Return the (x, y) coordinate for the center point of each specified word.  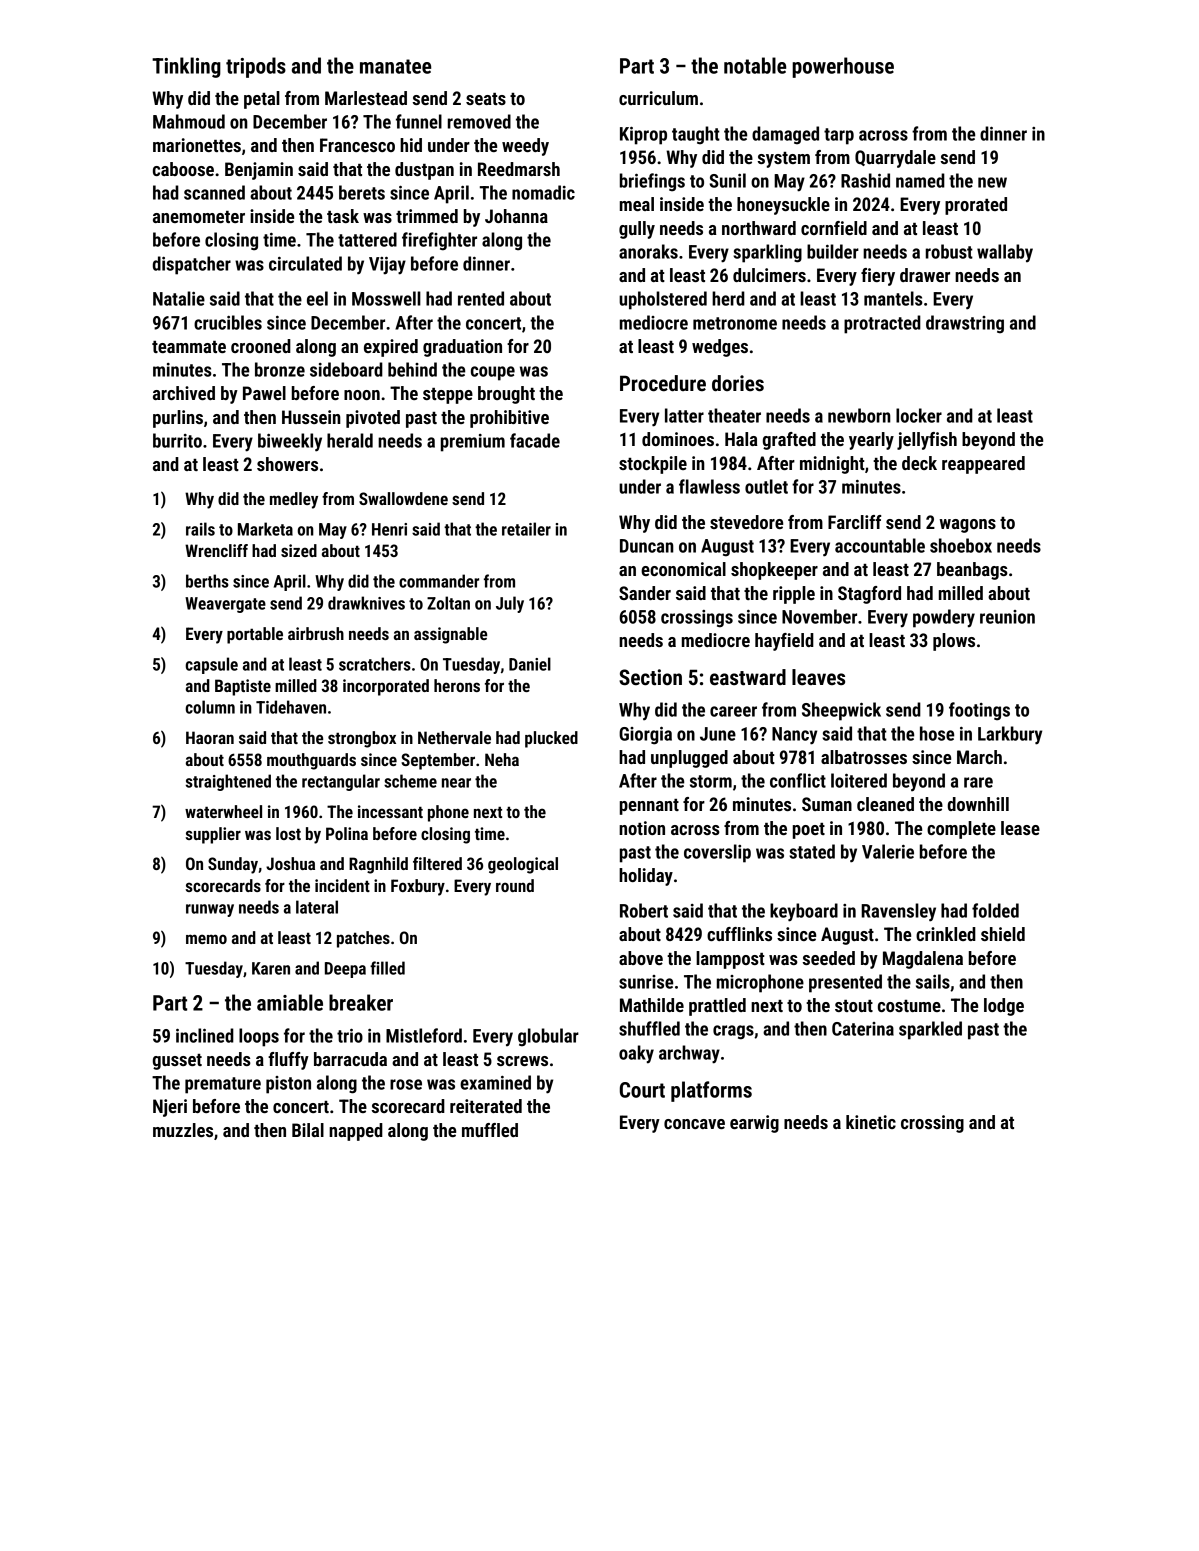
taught (696, 135)
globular (548, 1037)
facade (535, 440)
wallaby (1005, 253)
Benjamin (259, 171)
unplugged (689, 759)
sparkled (930, 1030)
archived (184, 393)
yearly (871, 441)
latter (684, 415)
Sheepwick (841, 711)
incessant (390, 811)
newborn (859, 415)
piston (288, 1085)
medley (294, 500)
